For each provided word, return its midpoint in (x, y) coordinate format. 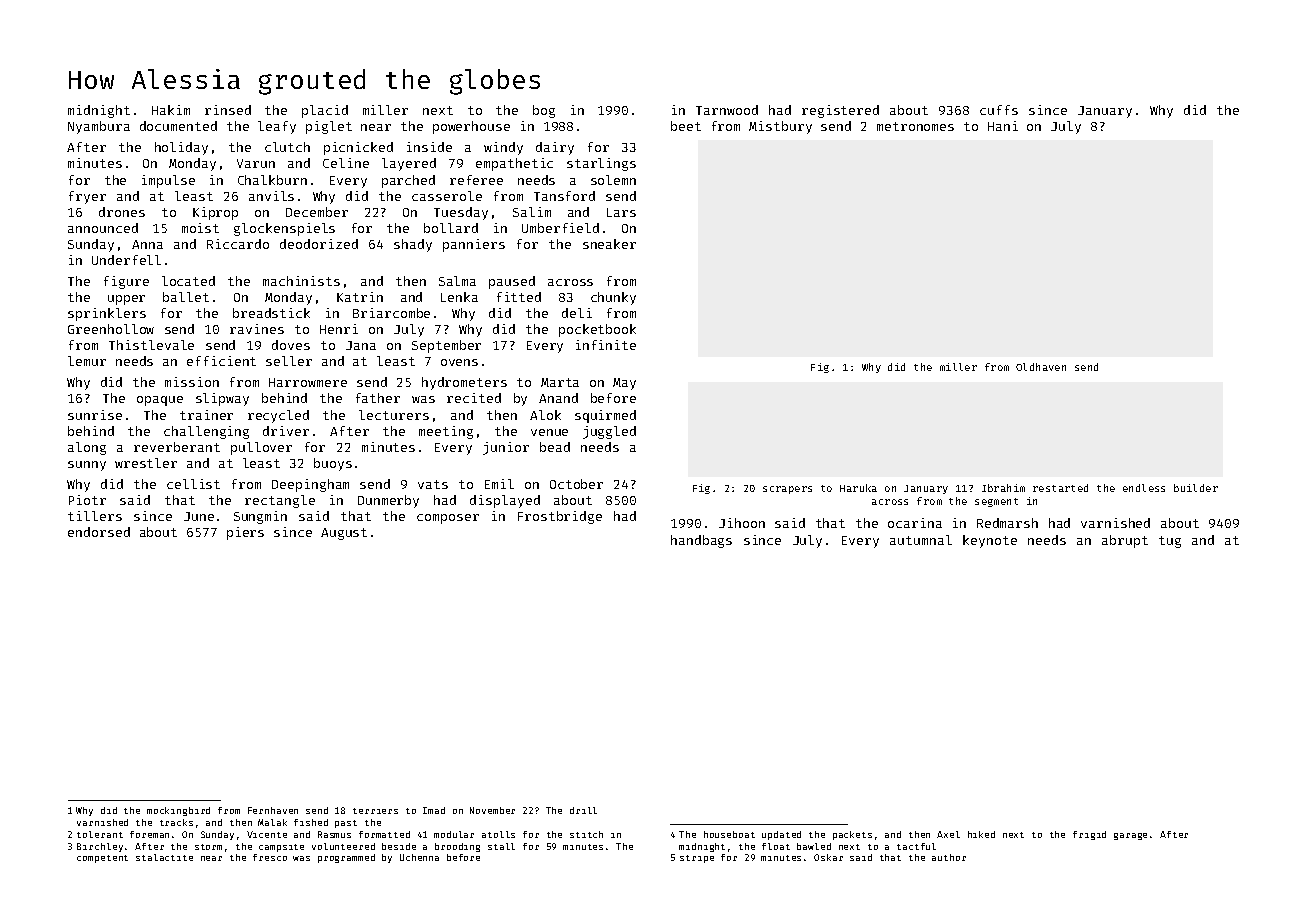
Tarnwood (727, 110)
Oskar (828, 857)
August (344, 534)
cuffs (999, 110)
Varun (256, 163)
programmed (346, 858)
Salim (532, 212)
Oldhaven (1041, 367)
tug (1170, 542)
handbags (701, 541)
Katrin (360, 297)
